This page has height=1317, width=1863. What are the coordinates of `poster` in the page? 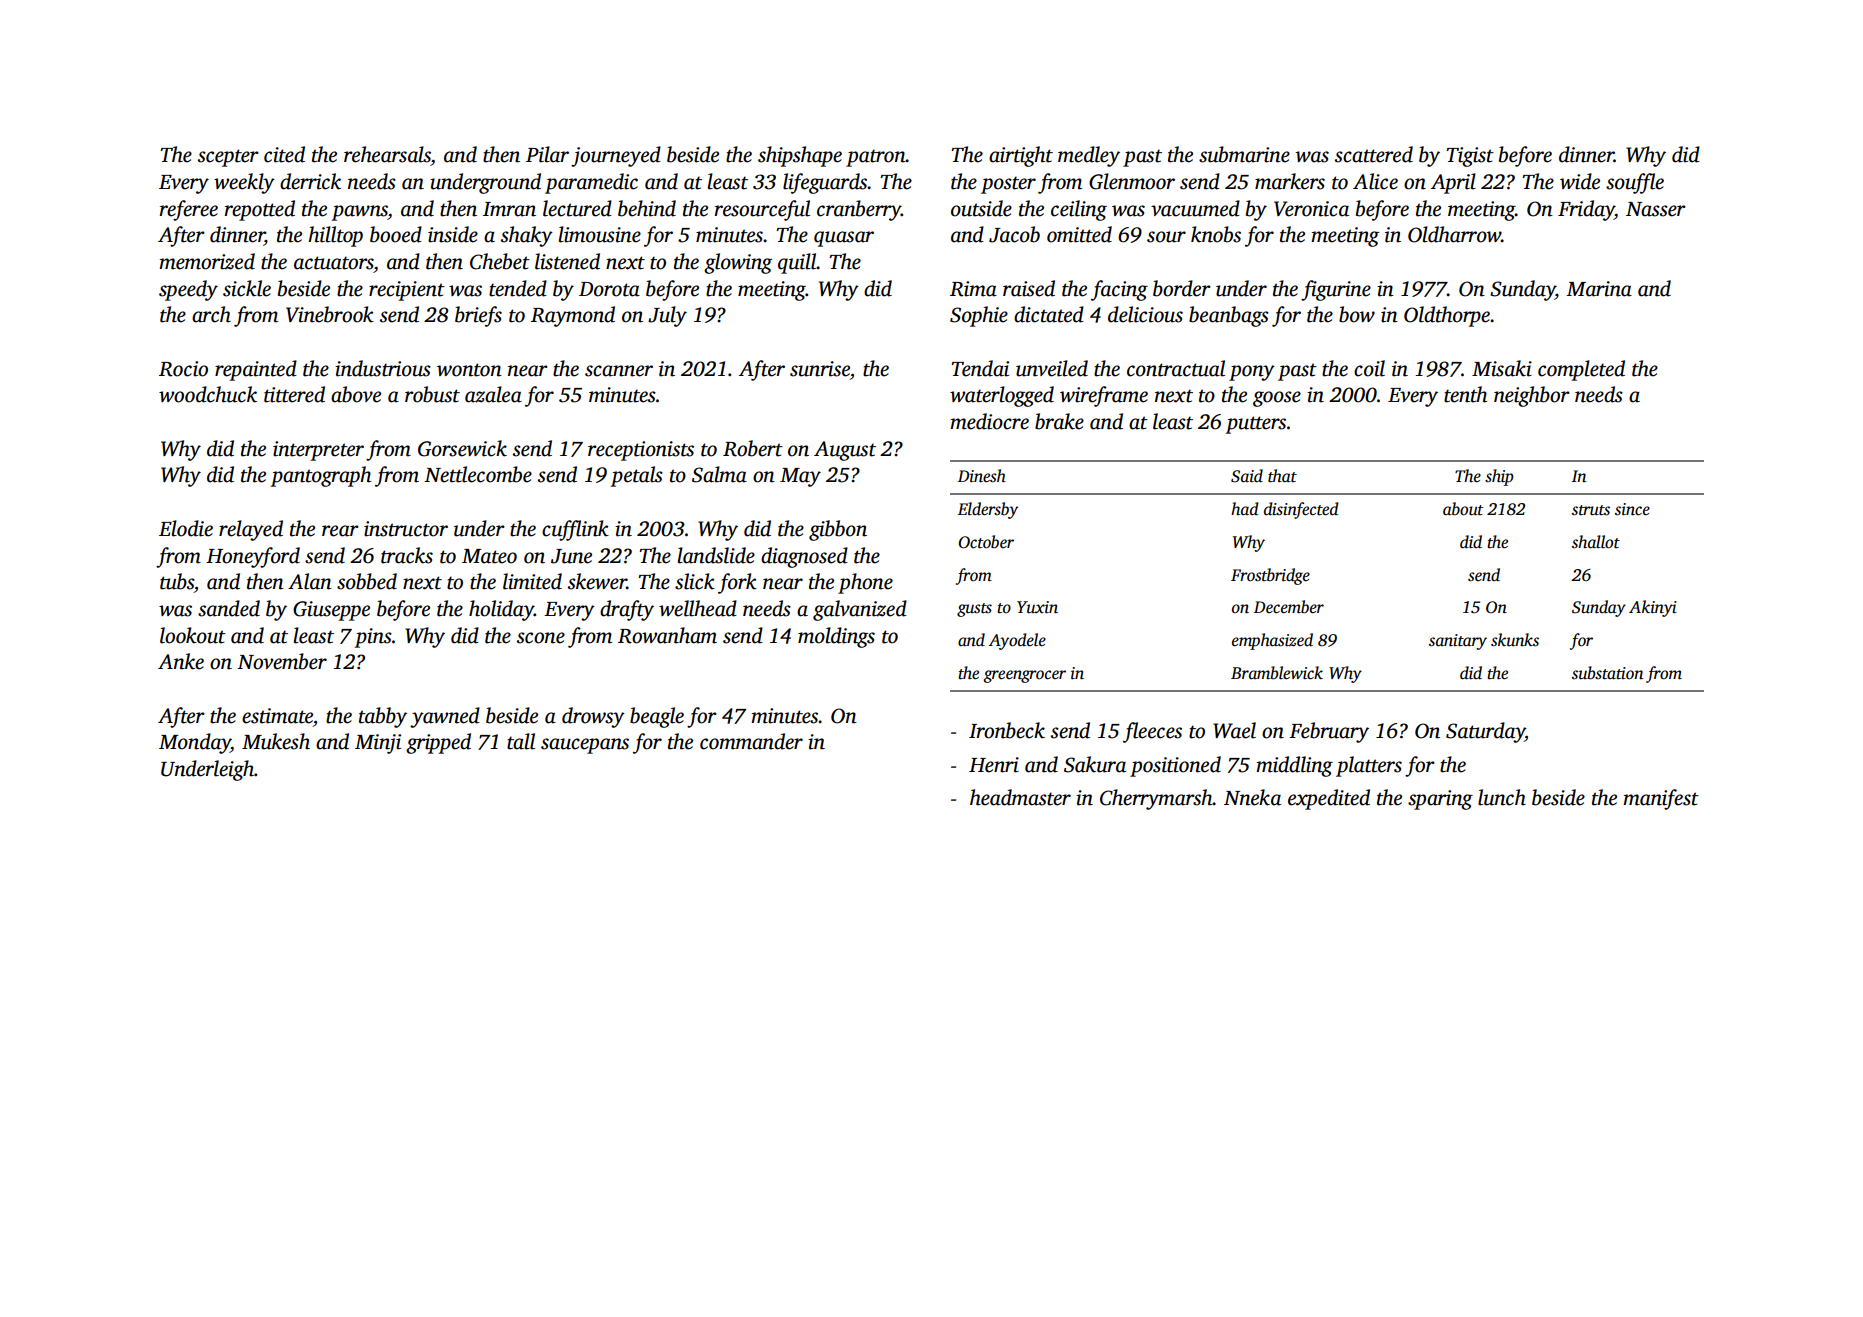 It's located at (1008, 185).
